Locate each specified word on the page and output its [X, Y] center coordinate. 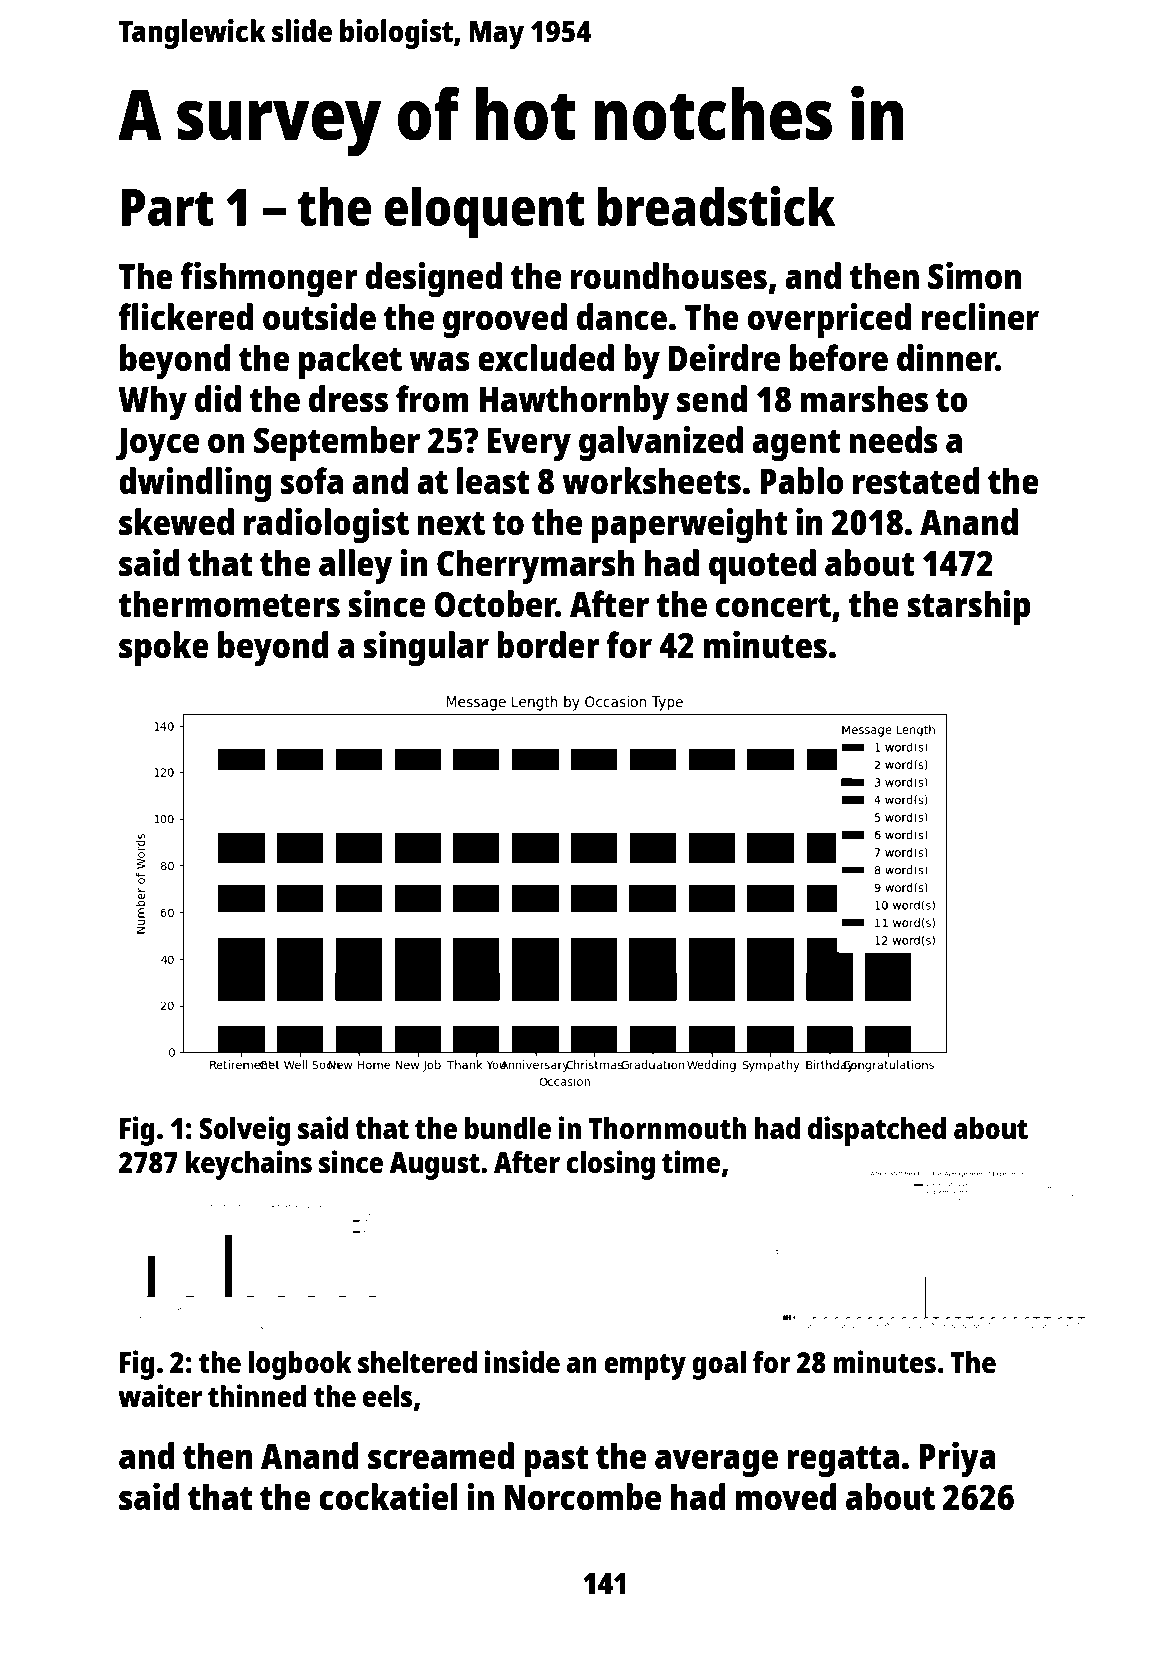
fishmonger [269, 279]
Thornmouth [667, 1128]
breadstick [716, 206]
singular [426, 648]
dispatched [877, 1131]
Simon [974, 276]
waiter [160, 1395]
